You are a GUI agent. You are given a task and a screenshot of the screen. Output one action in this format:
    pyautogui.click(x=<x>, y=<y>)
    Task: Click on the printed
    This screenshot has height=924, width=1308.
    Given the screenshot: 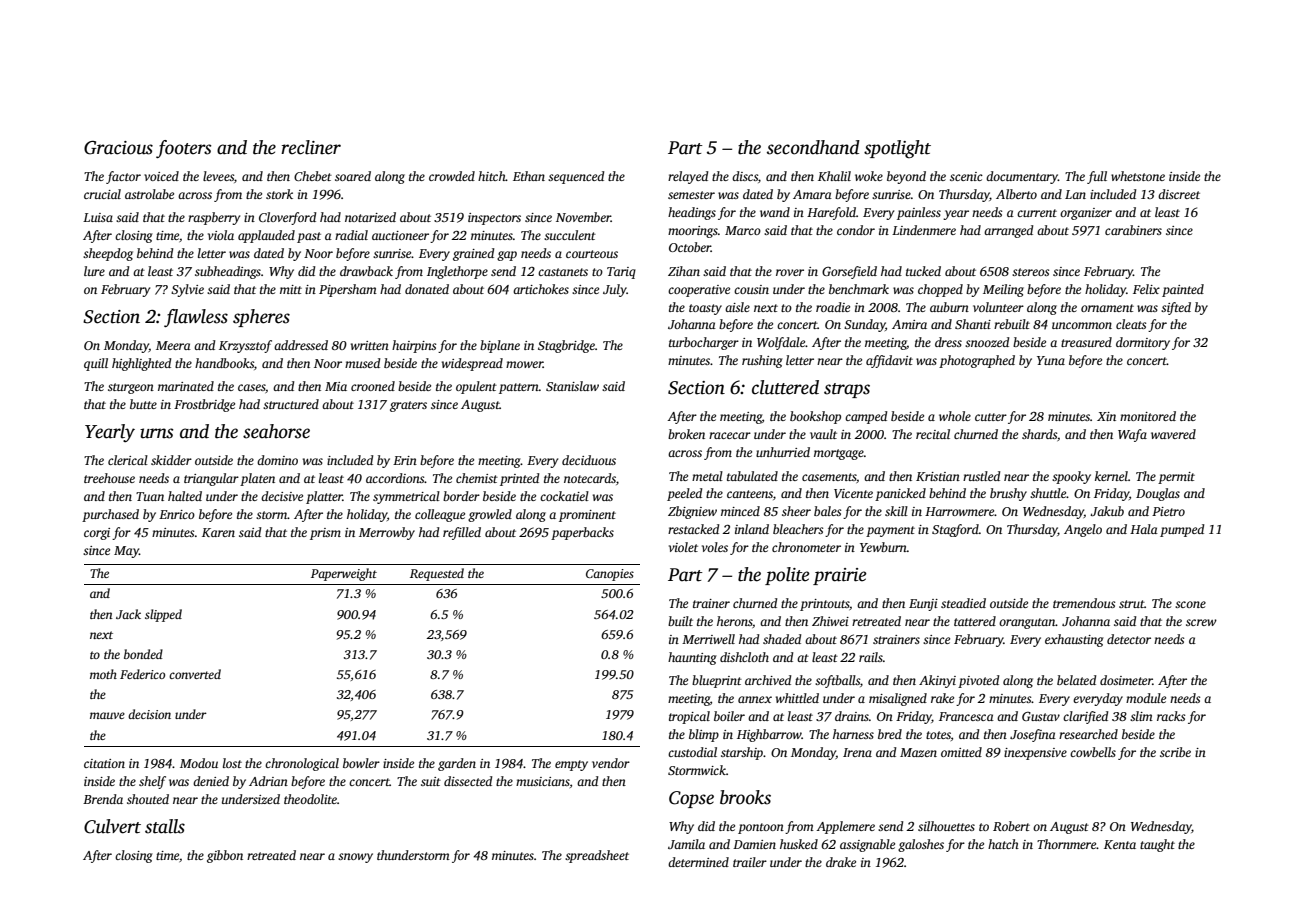 What is the action you would take?
    pyautogui.click(x=519, y=479)
